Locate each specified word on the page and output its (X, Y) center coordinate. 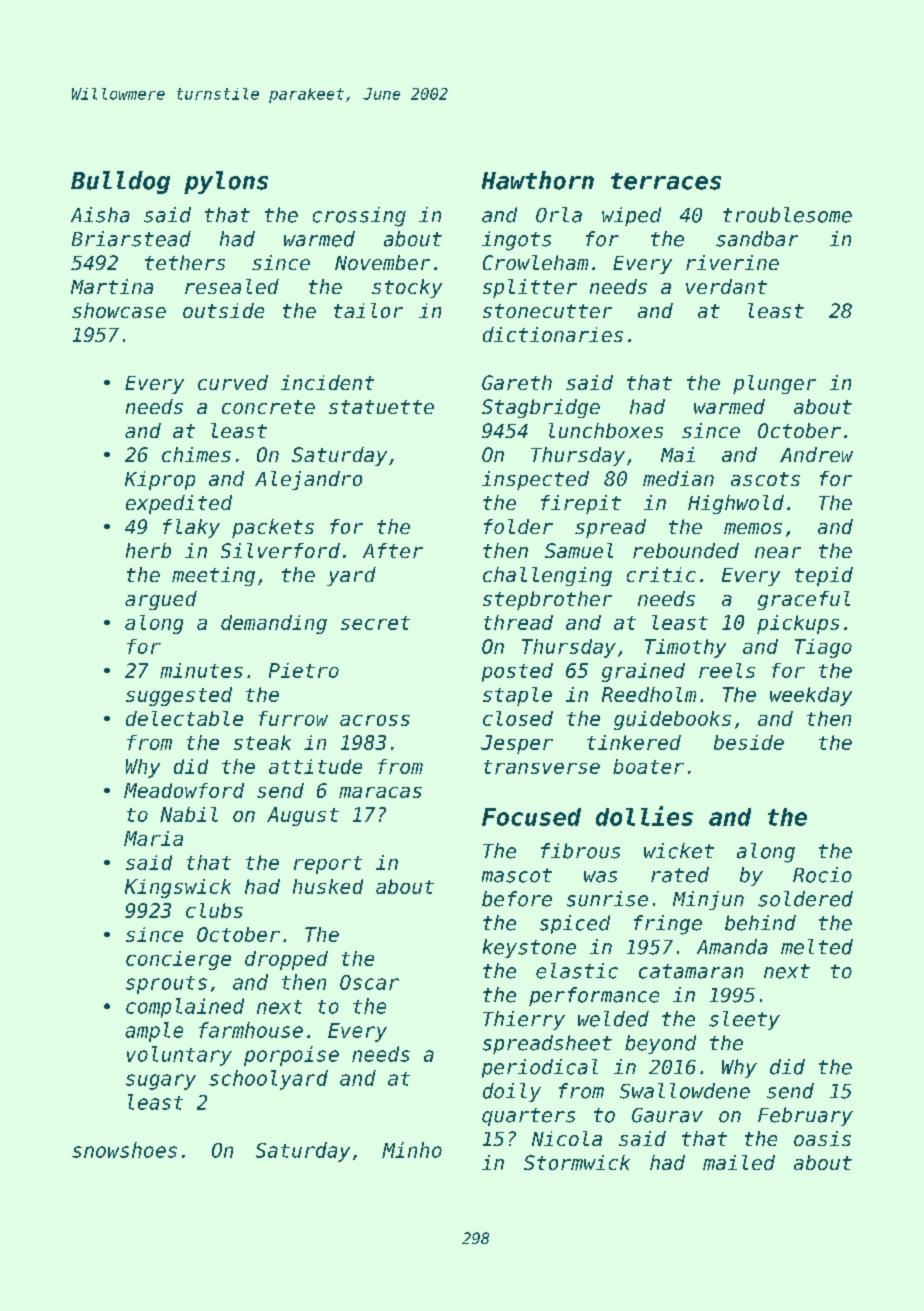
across (375, 720)
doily (512, 1092)
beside (749, 742)
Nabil (189, 814)
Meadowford (184, 790)
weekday (811, 696)
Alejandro (308, 480)
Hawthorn (538, 180)
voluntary (179, 1056)
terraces (666, 181)
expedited (179, 504)
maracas (380, 792)
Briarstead (131, 239)
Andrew (816, 454)
